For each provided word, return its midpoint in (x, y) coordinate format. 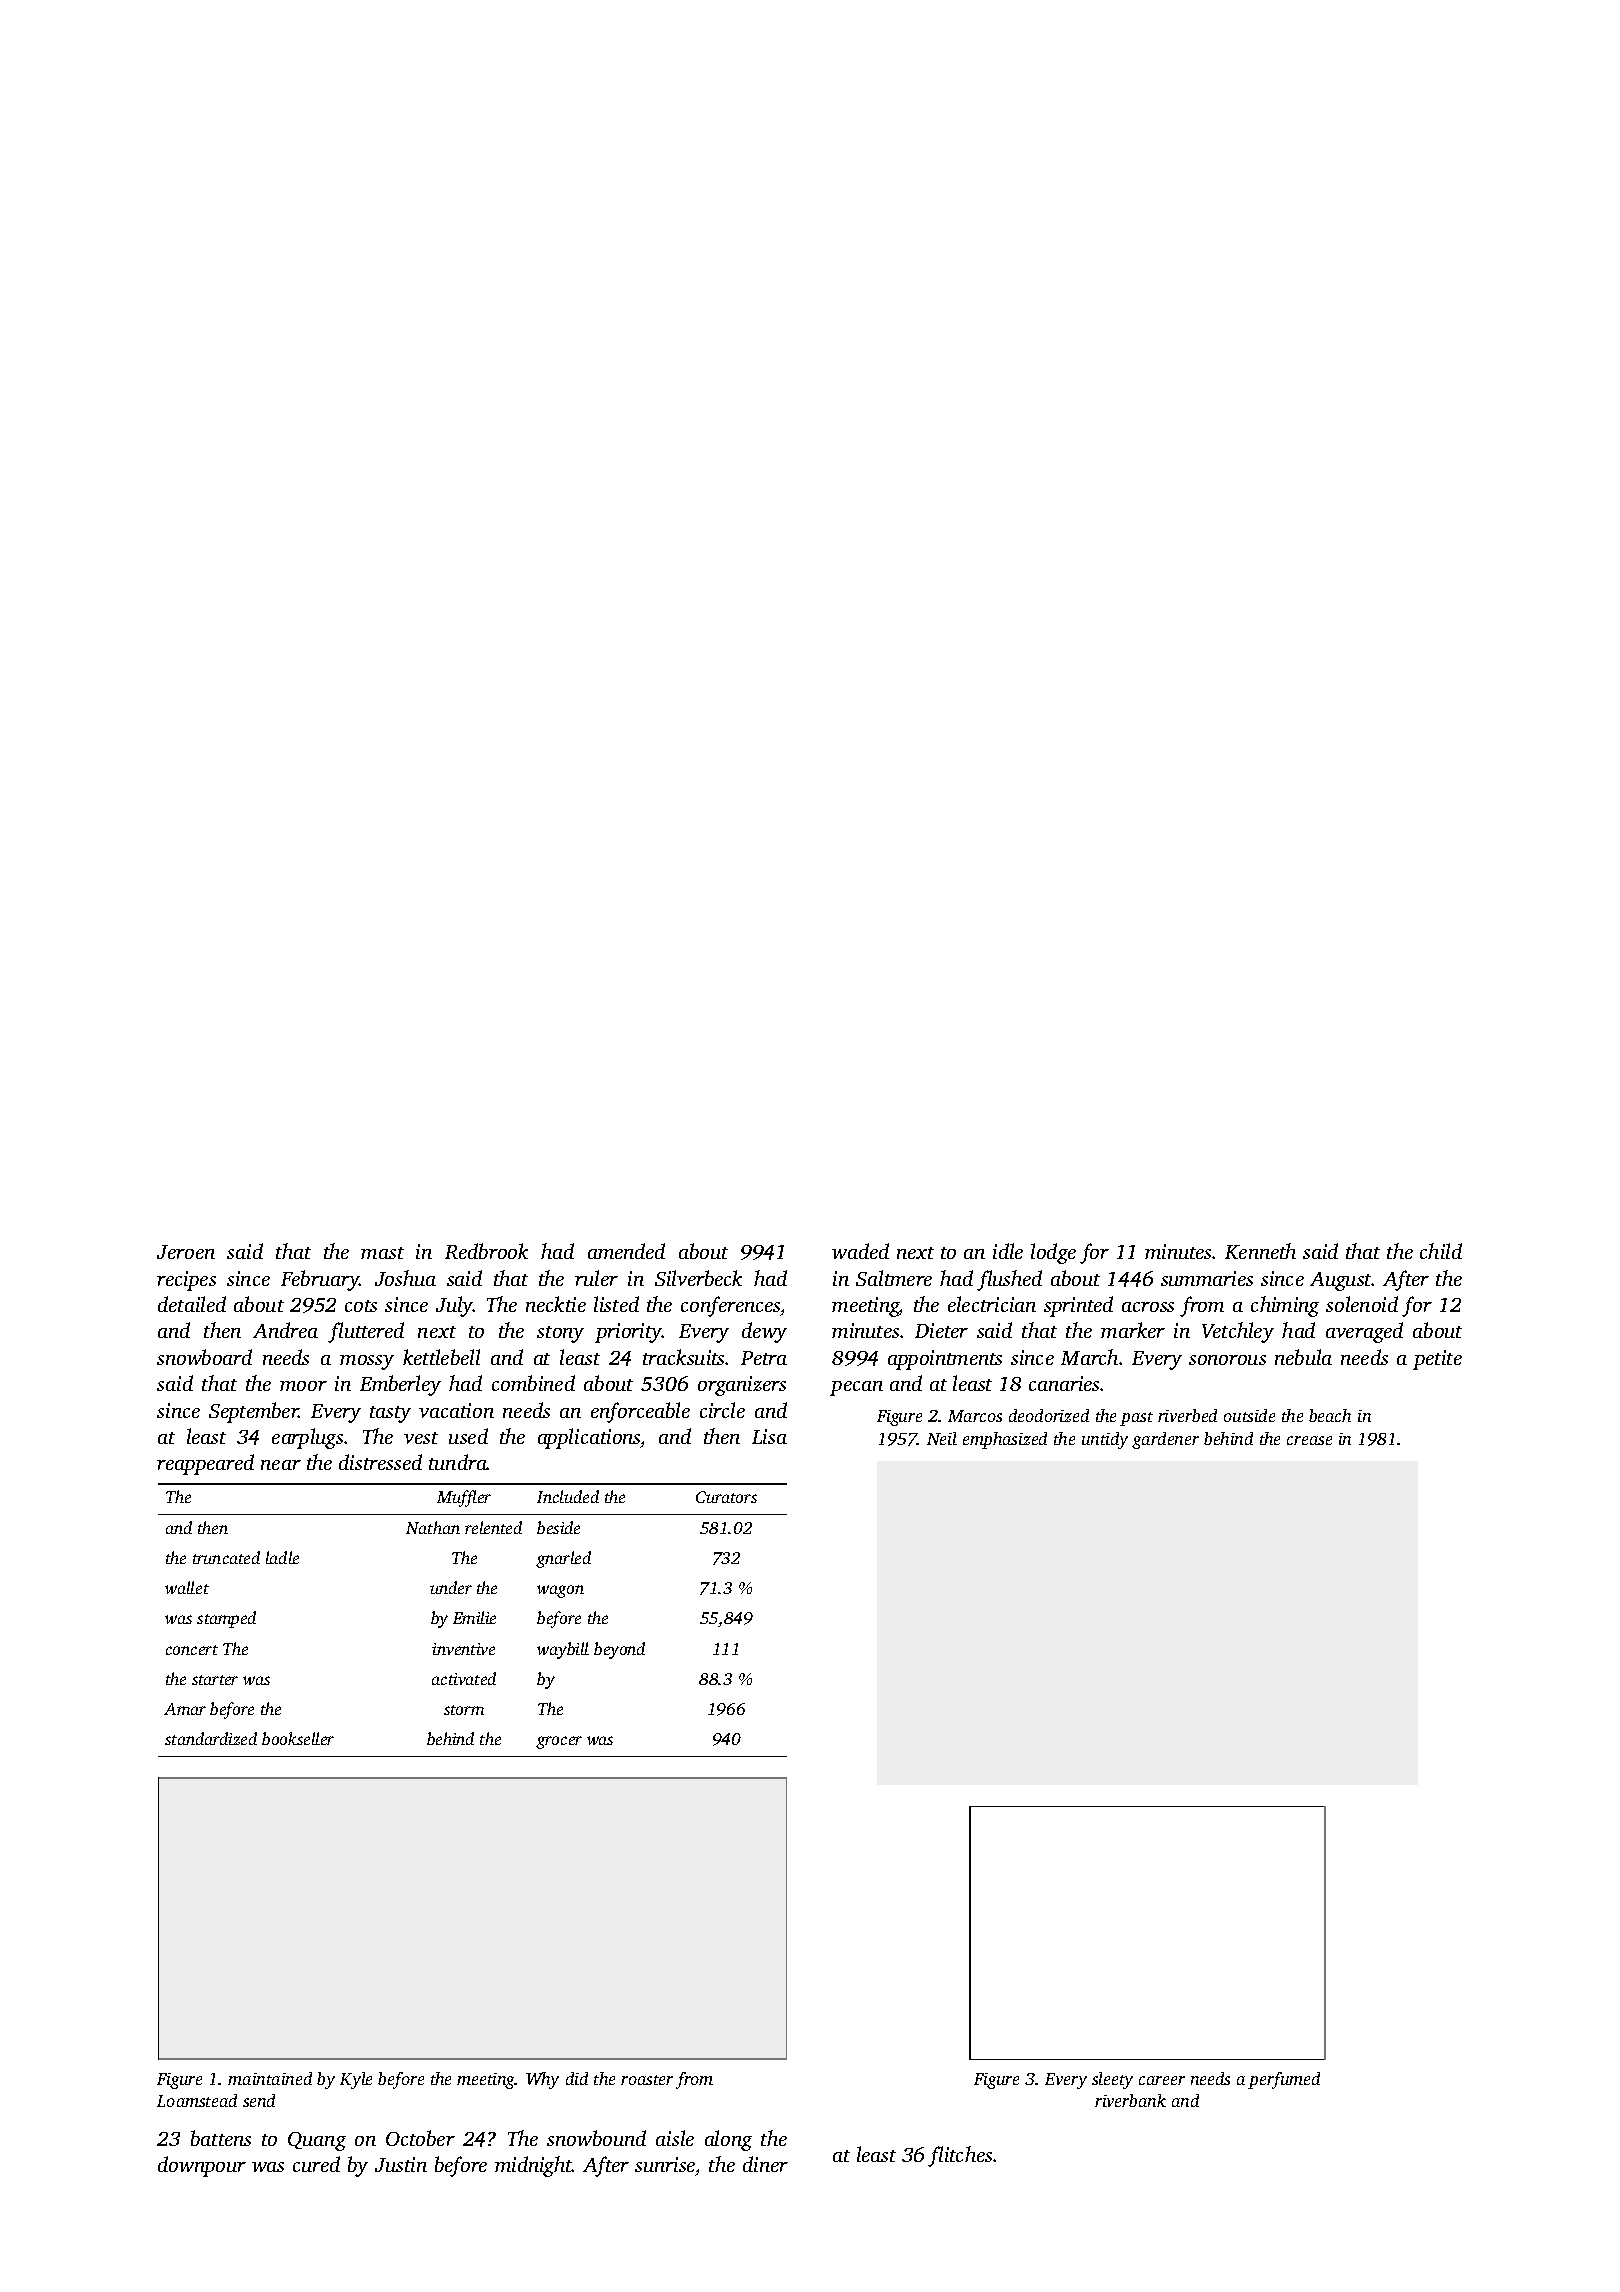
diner (765, 2164)
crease (1309, 1440)
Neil (942, 1438)
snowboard (204, 1357)
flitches (960, 2156)
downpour (202, 2166)
